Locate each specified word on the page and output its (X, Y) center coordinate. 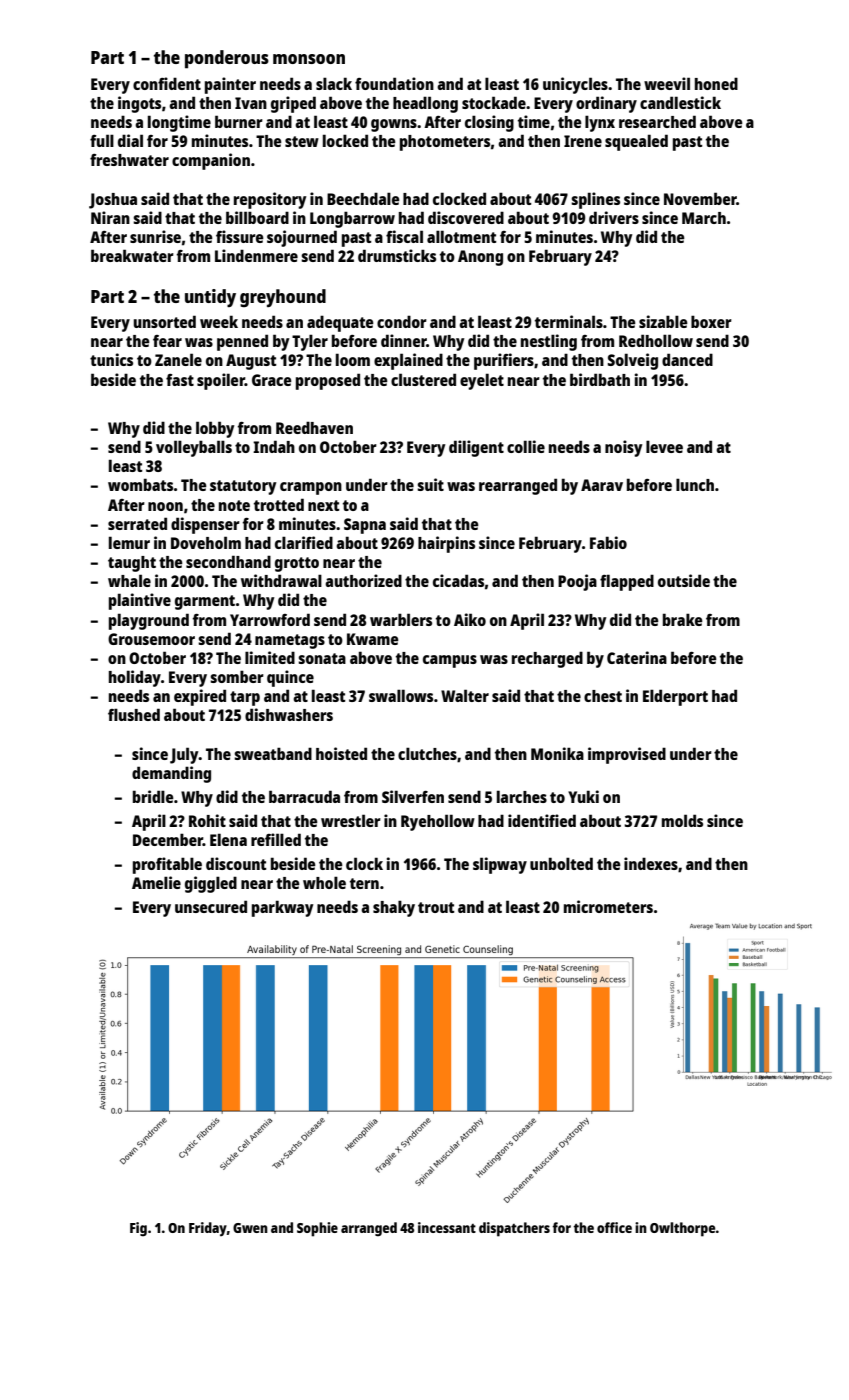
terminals (569, 321)
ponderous (227, 59)
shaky (394, 908)
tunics (111, 359)
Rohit (207, 820)
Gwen (250, 1228)
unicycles (575, 85)
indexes (651, 863)
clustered (423, 379)
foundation (394, 83)
